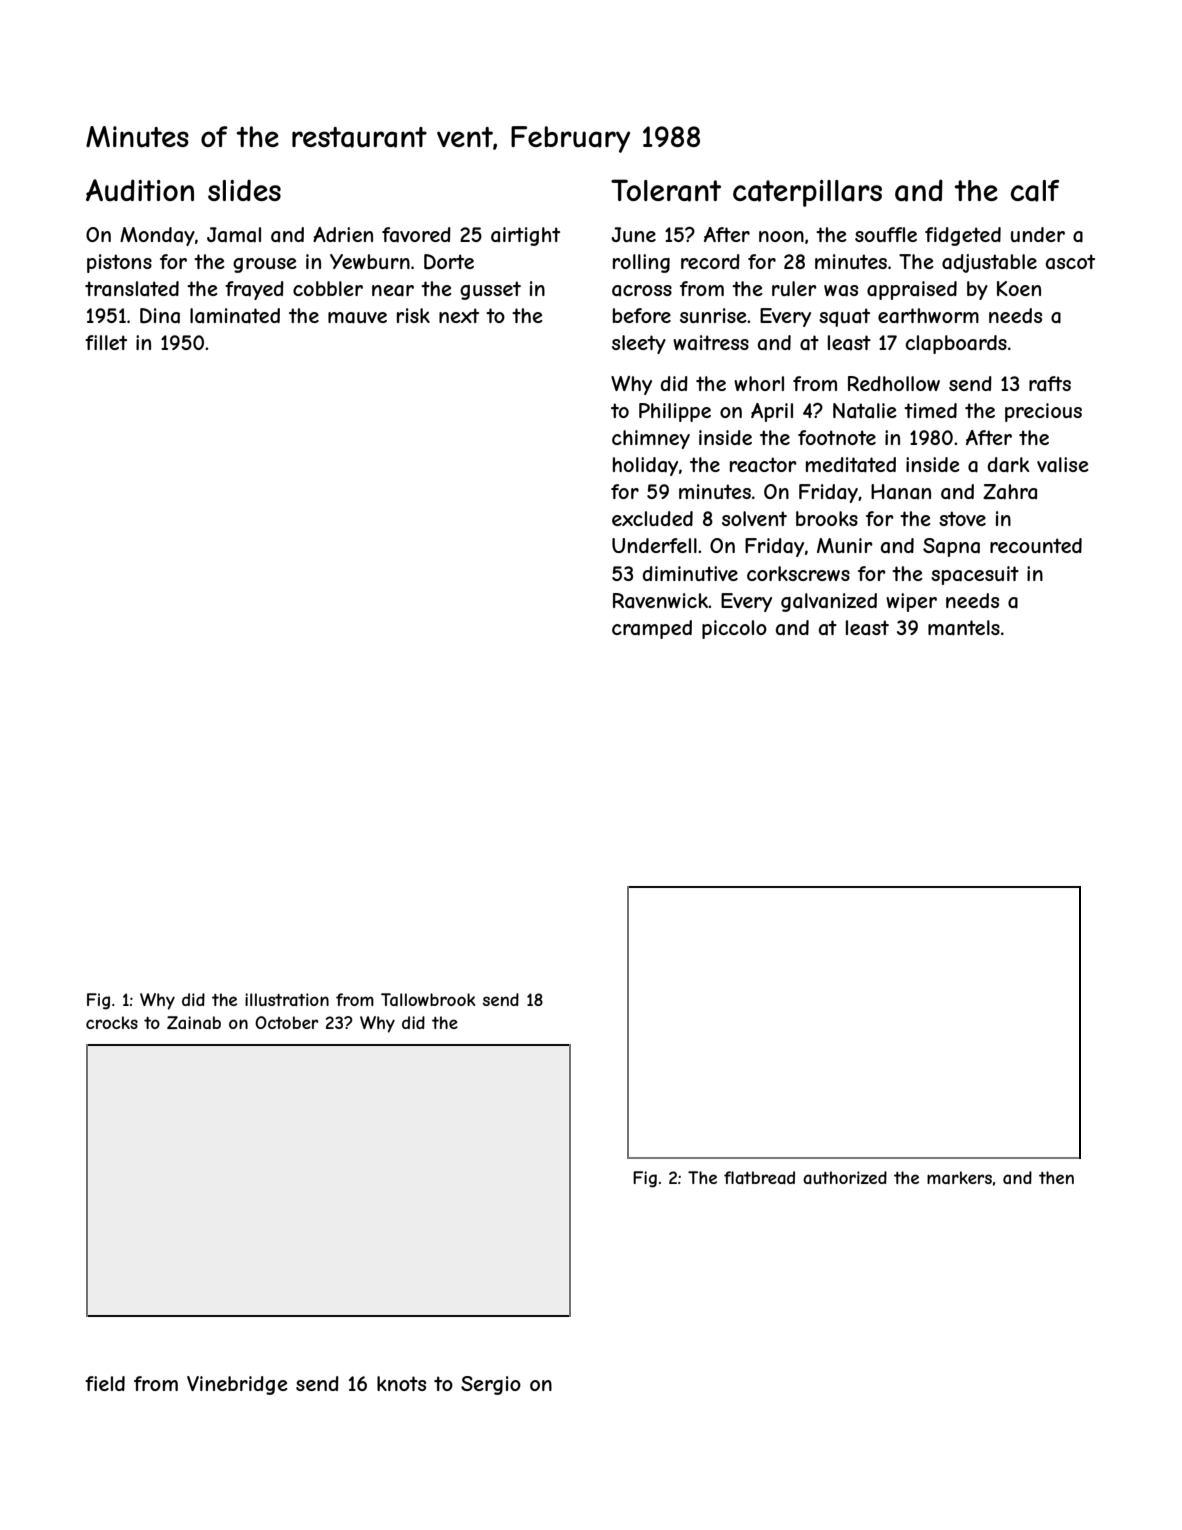 The image size is (1182, 1530). Describe the element at coordinates (759, 1177) in the screenshot. I see `flatbread` at that location.
